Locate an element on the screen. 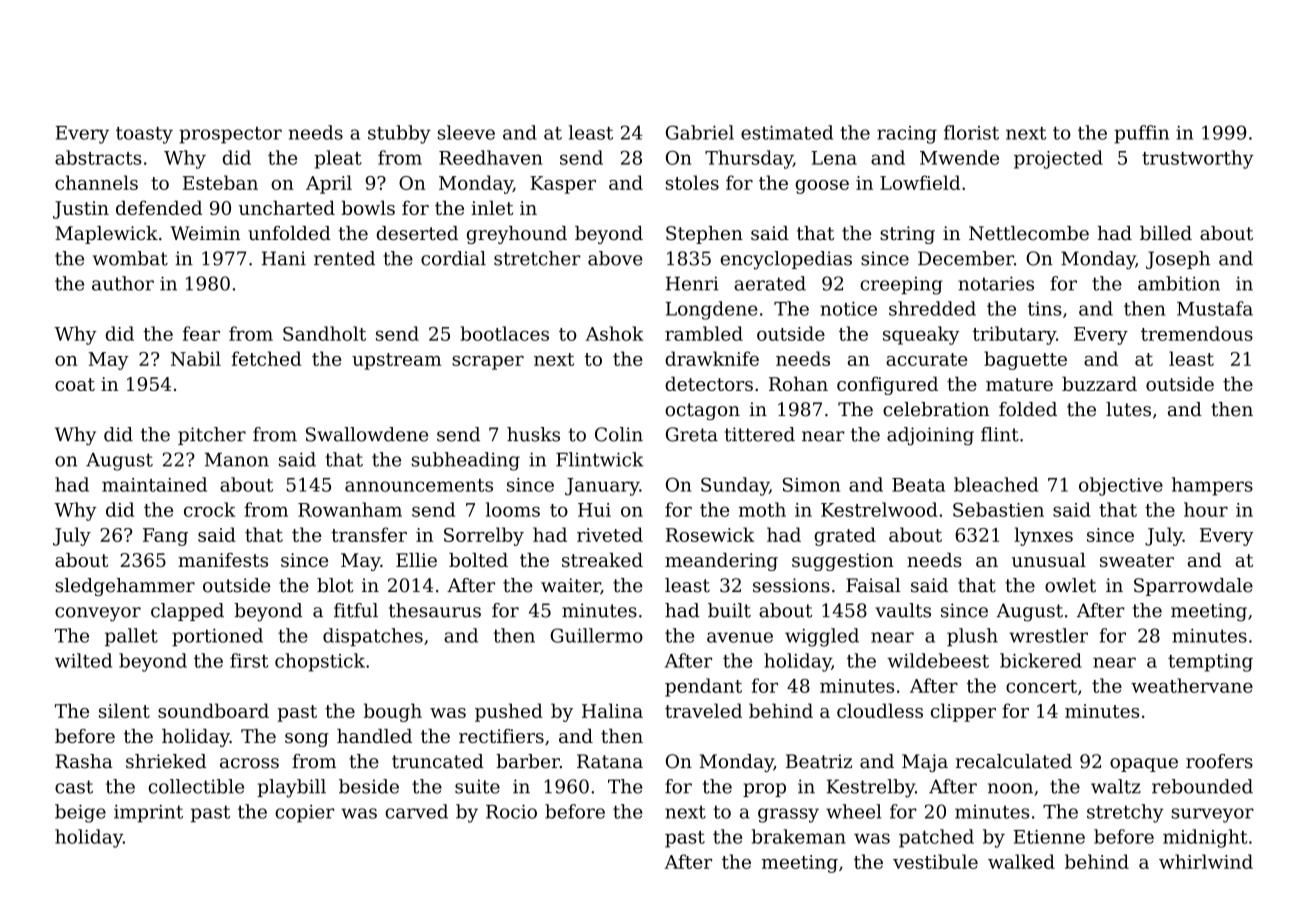 This screenshot has height=924, width=1308. silent is located at coordinates (124, 710).
